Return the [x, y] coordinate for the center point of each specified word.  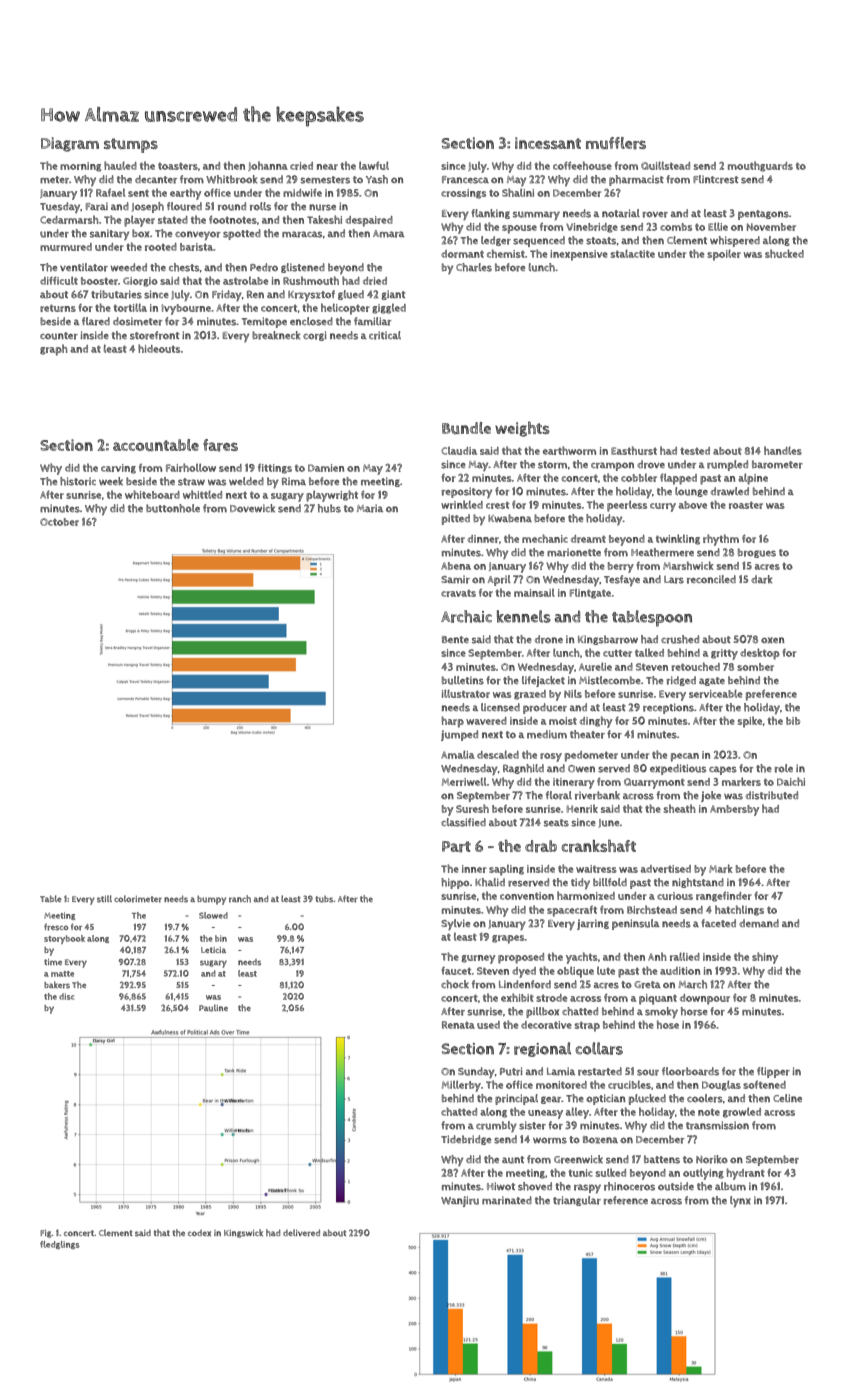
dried [375, 281]
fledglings [60, 1245]
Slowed [213, 915]
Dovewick [252, 508]
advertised [666, 869]
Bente [455, 639]
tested [695, 451]
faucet [456, 971]
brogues [757, 553]
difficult [59, 280]
